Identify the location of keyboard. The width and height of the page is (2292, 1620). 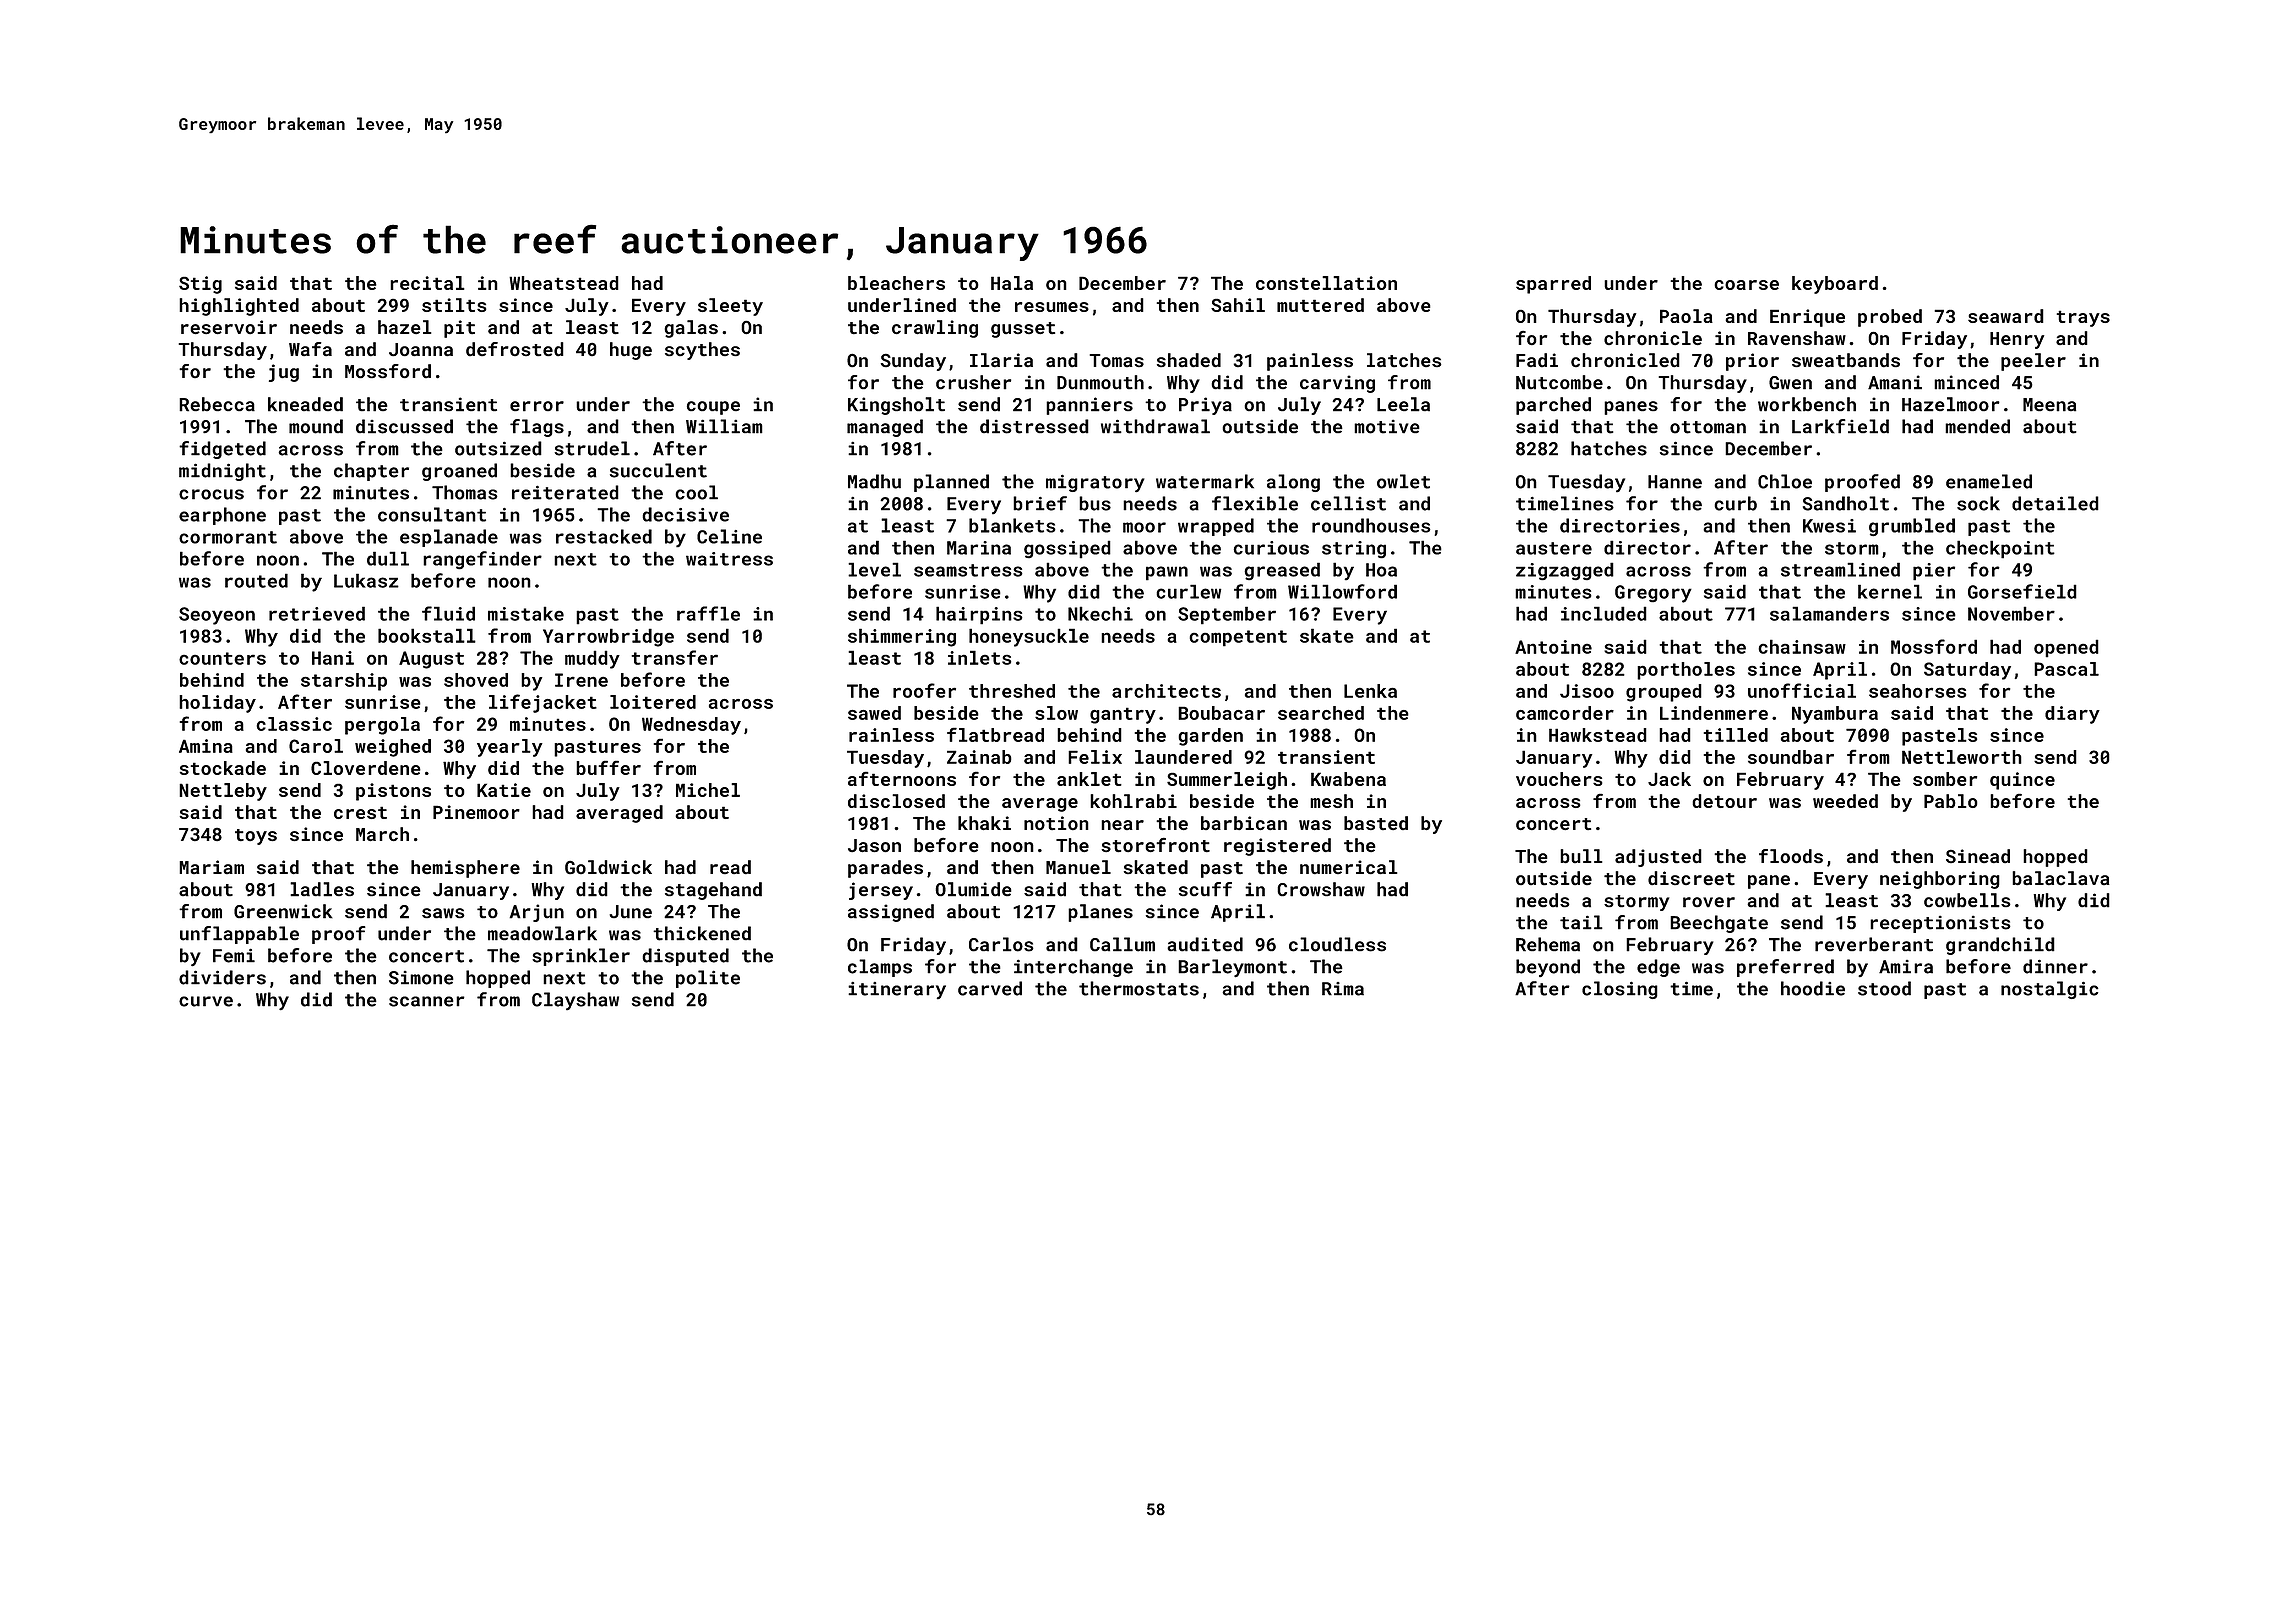
(1835, 285).
